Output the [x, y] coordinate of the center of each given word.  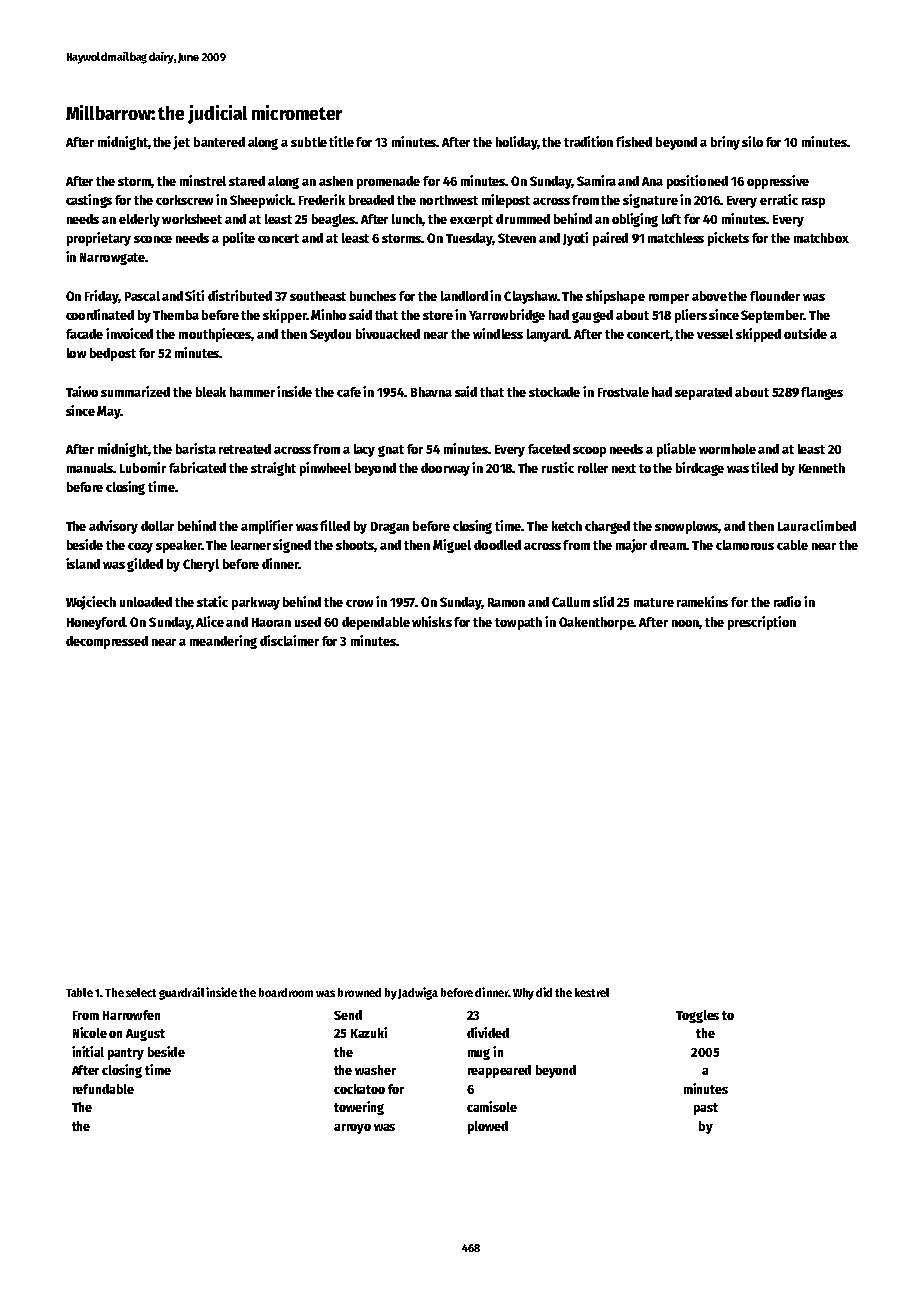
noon [685, 623]
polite [239, 239]
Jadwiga [418, 993]
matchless [676, 238]
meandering [223, 642]
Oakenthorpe [596, 623]
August [145, 1035]
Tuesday [469, 239]
